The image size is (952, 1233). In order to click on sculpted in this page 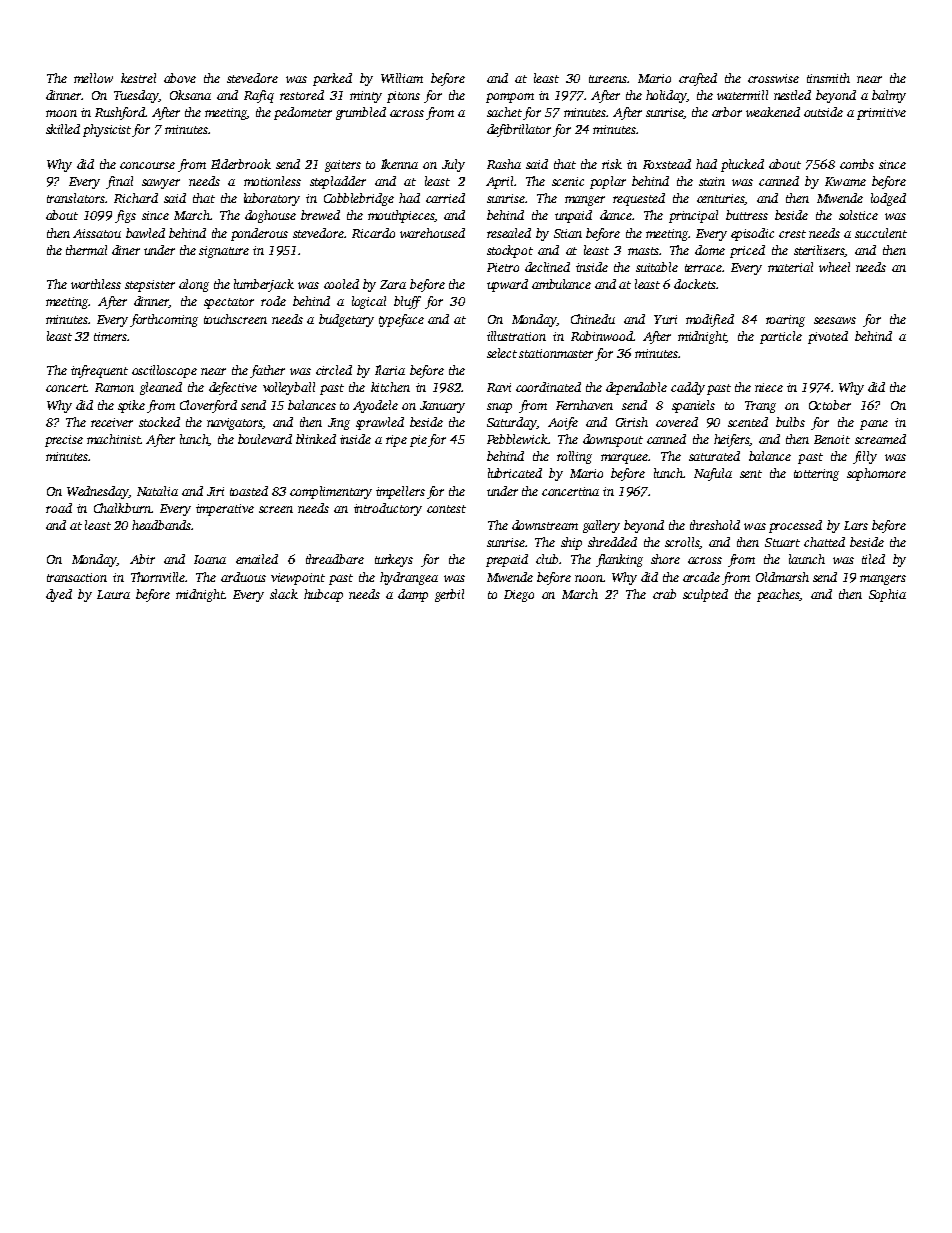, I will do `click(705, 595)`.
